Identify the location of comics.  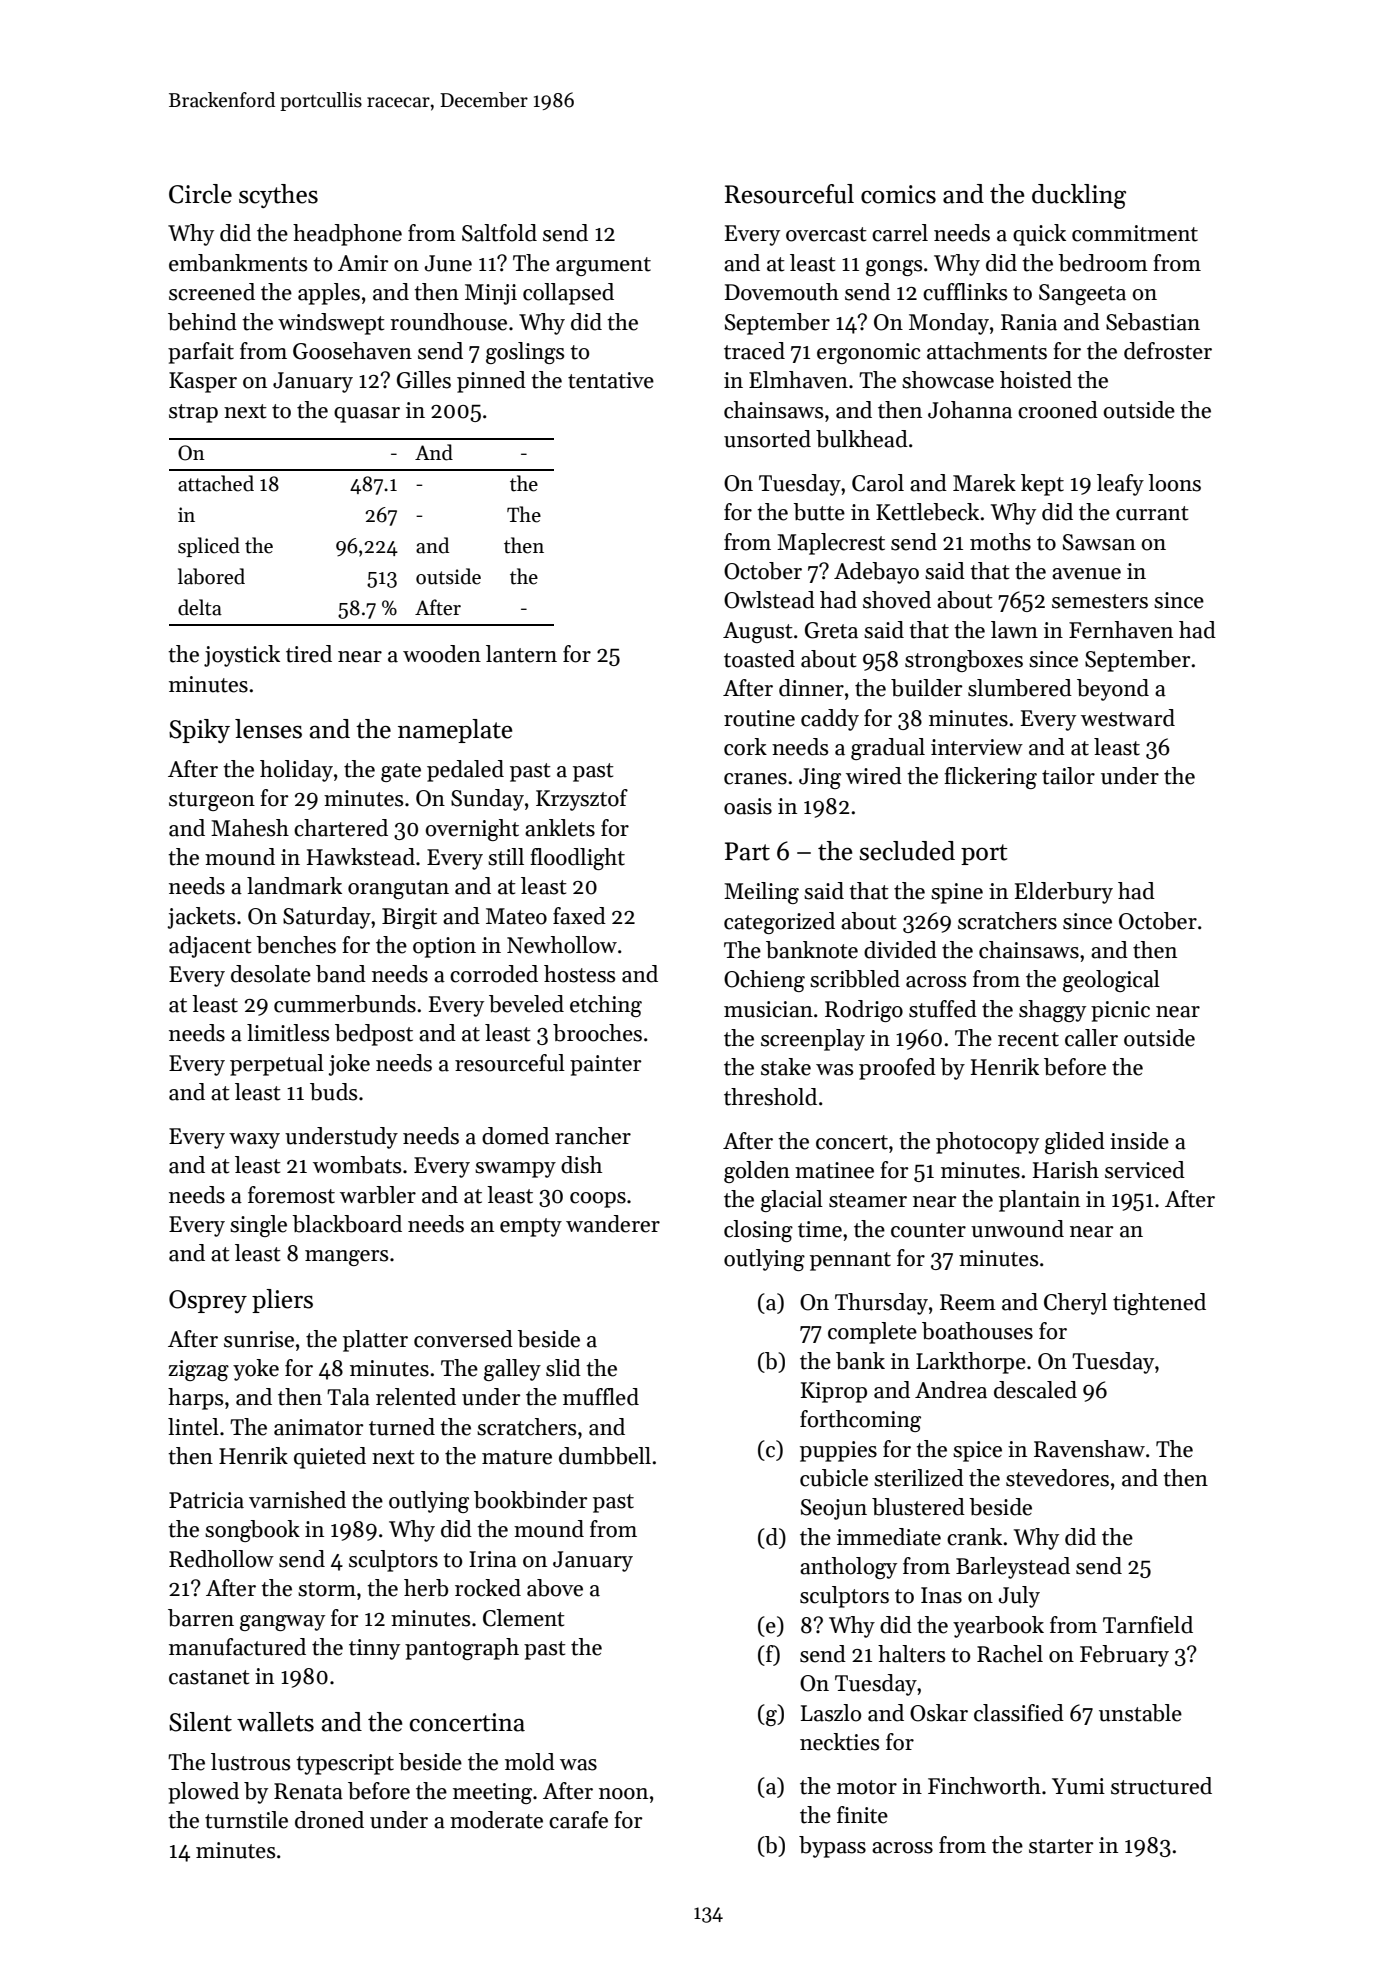
(898, 194).
